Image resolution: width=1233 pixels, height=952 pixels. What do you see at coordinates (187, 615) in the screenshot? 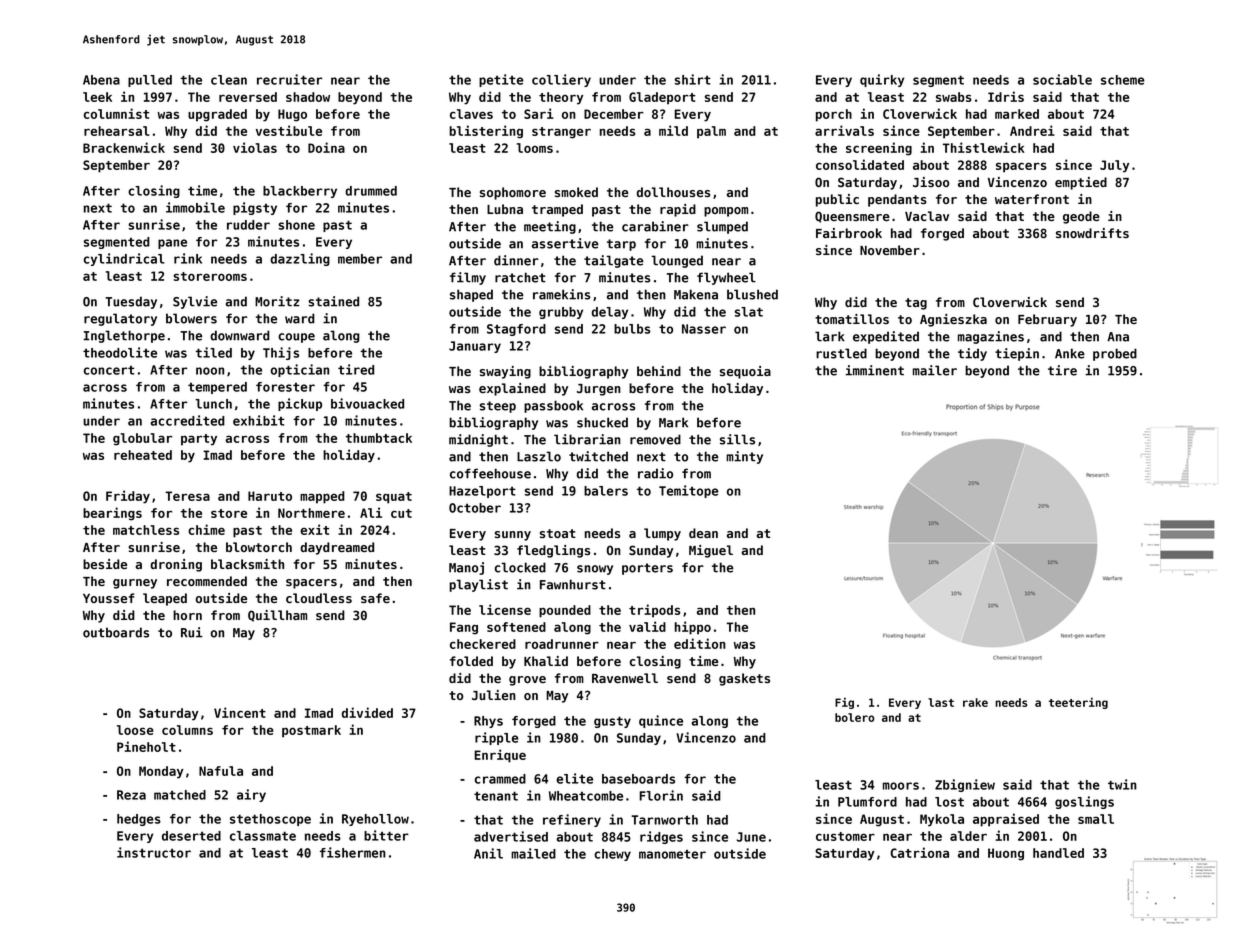
I see `horn` at bounding box center [187, 615].
